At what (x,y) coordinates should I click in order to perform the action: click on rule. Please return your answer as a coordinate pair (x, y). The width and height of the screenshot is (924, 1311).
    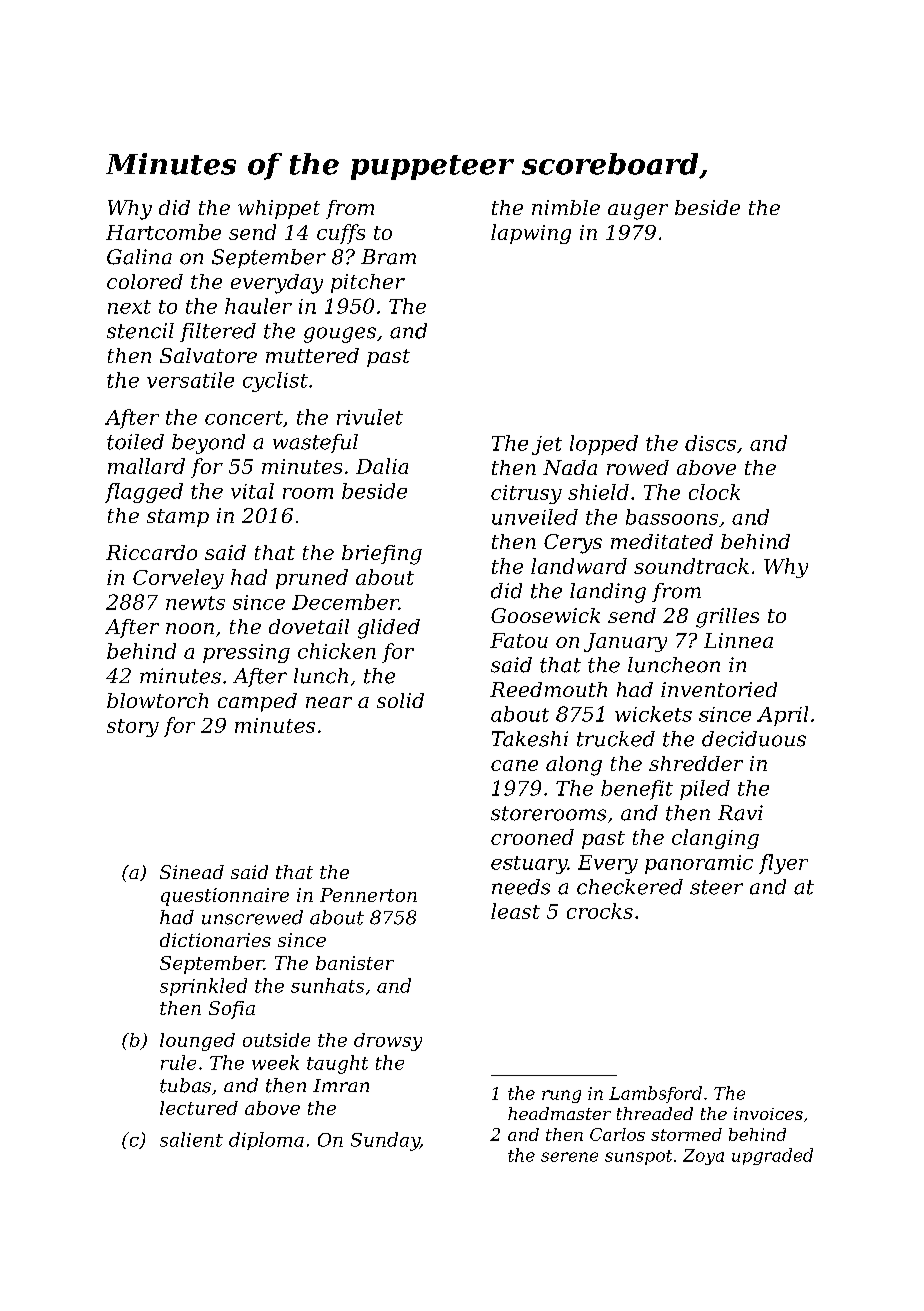
    Looking at the image, I should click on (178, 1062).
